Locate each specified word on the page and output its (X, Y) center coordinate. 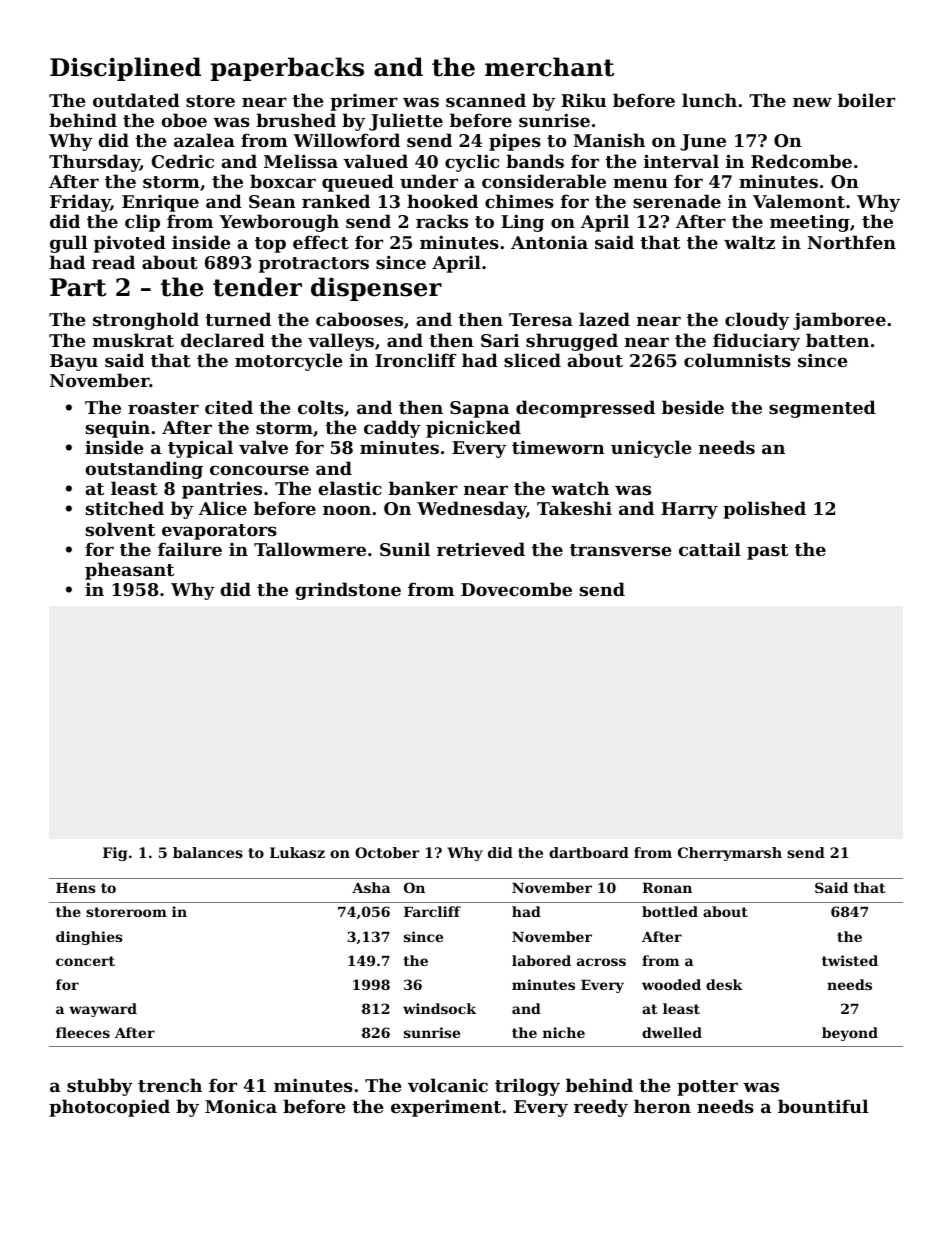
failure (190, 549)
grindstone (348, 591)
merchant (549, 67)
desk (724, 984)
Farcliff (432, 911)
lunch (709, 100)
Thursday (94, 163)
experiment (446, 1108)
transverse (621, 550)
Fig (115, 854)
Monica (241, 1106)
